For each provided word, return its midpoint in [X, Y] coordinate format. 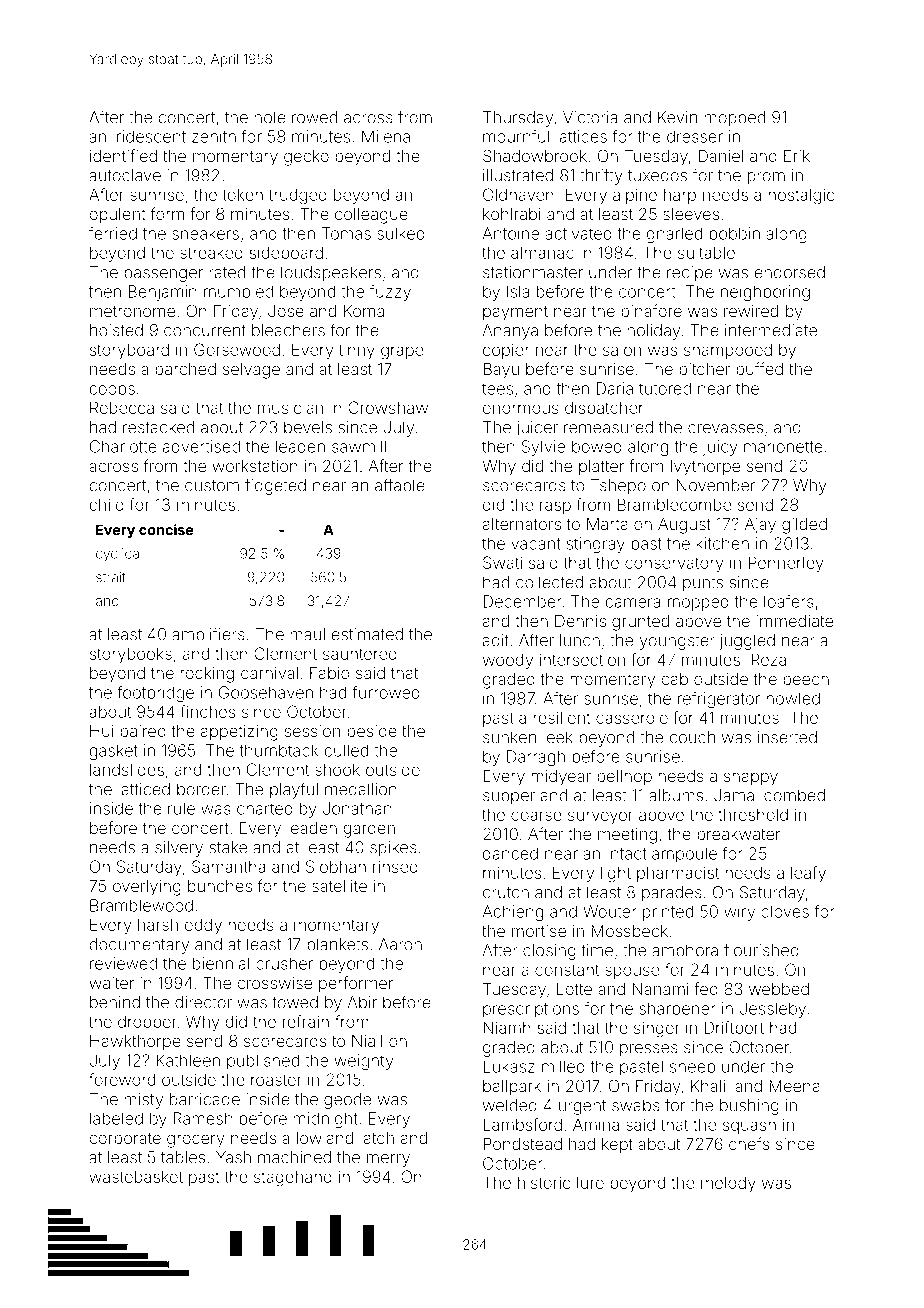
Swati [502, 562]
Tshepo [618, 487]
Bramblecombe [674, 504]
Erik [797, 156]
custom [212, 486]
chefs [749, 1143]
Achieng [513, 913]
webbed [779, 989]
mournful [516, 136]
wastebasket [136, 1176]
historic [544, 1182]
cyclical [119, 555]
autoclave [125, 175]
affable [400, 485]
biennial [221, 963]
